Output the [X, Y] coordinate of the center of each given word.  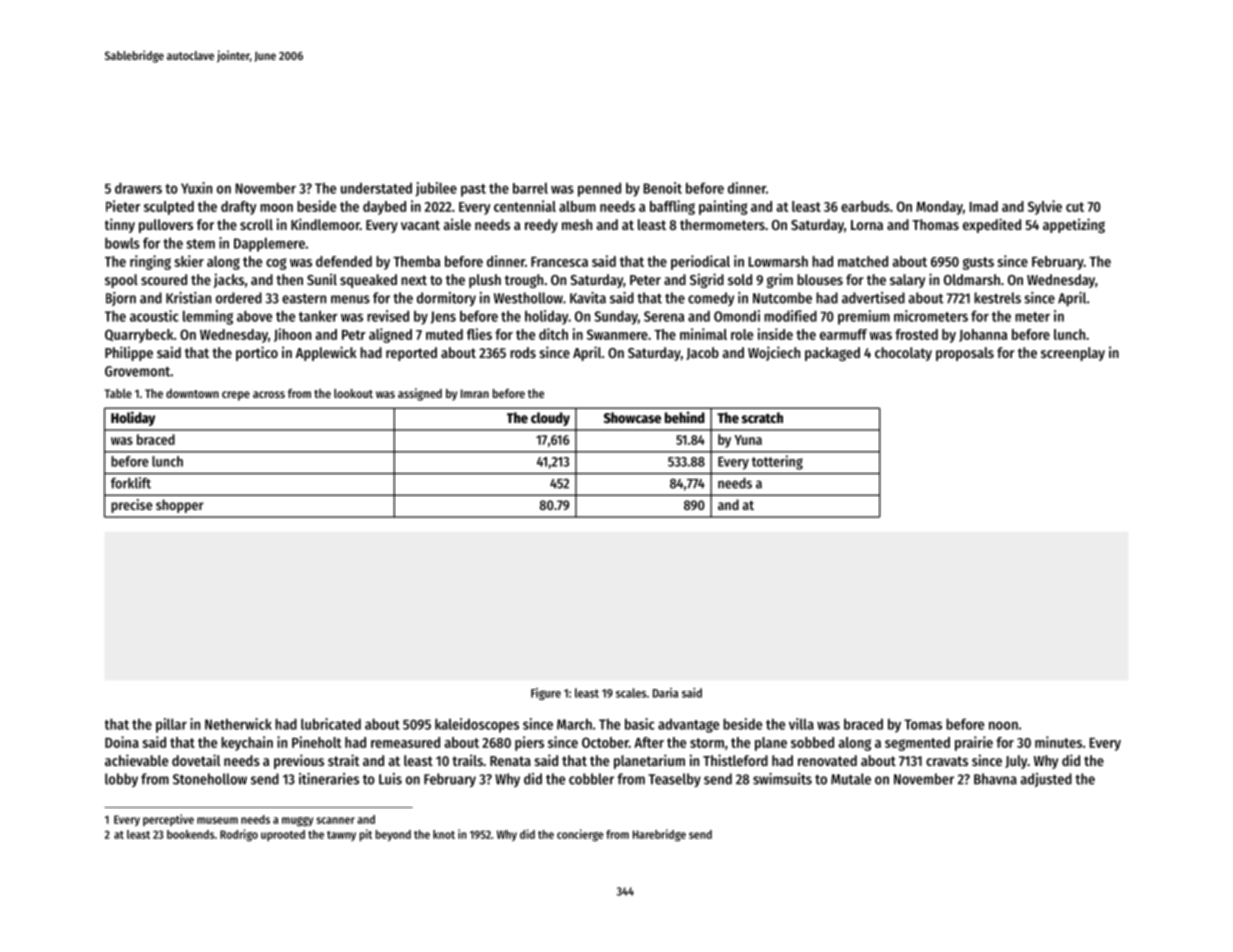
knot [444, 834]
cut [1075, 207]
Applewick [326, 353]
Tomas [923, 724]
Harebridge [659, 835]
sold [740, 279]
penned [599, 190]
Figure [546, 694]
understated [376, 188]
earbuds [865, 206]
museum [217, 820]
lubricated [331, 724]
